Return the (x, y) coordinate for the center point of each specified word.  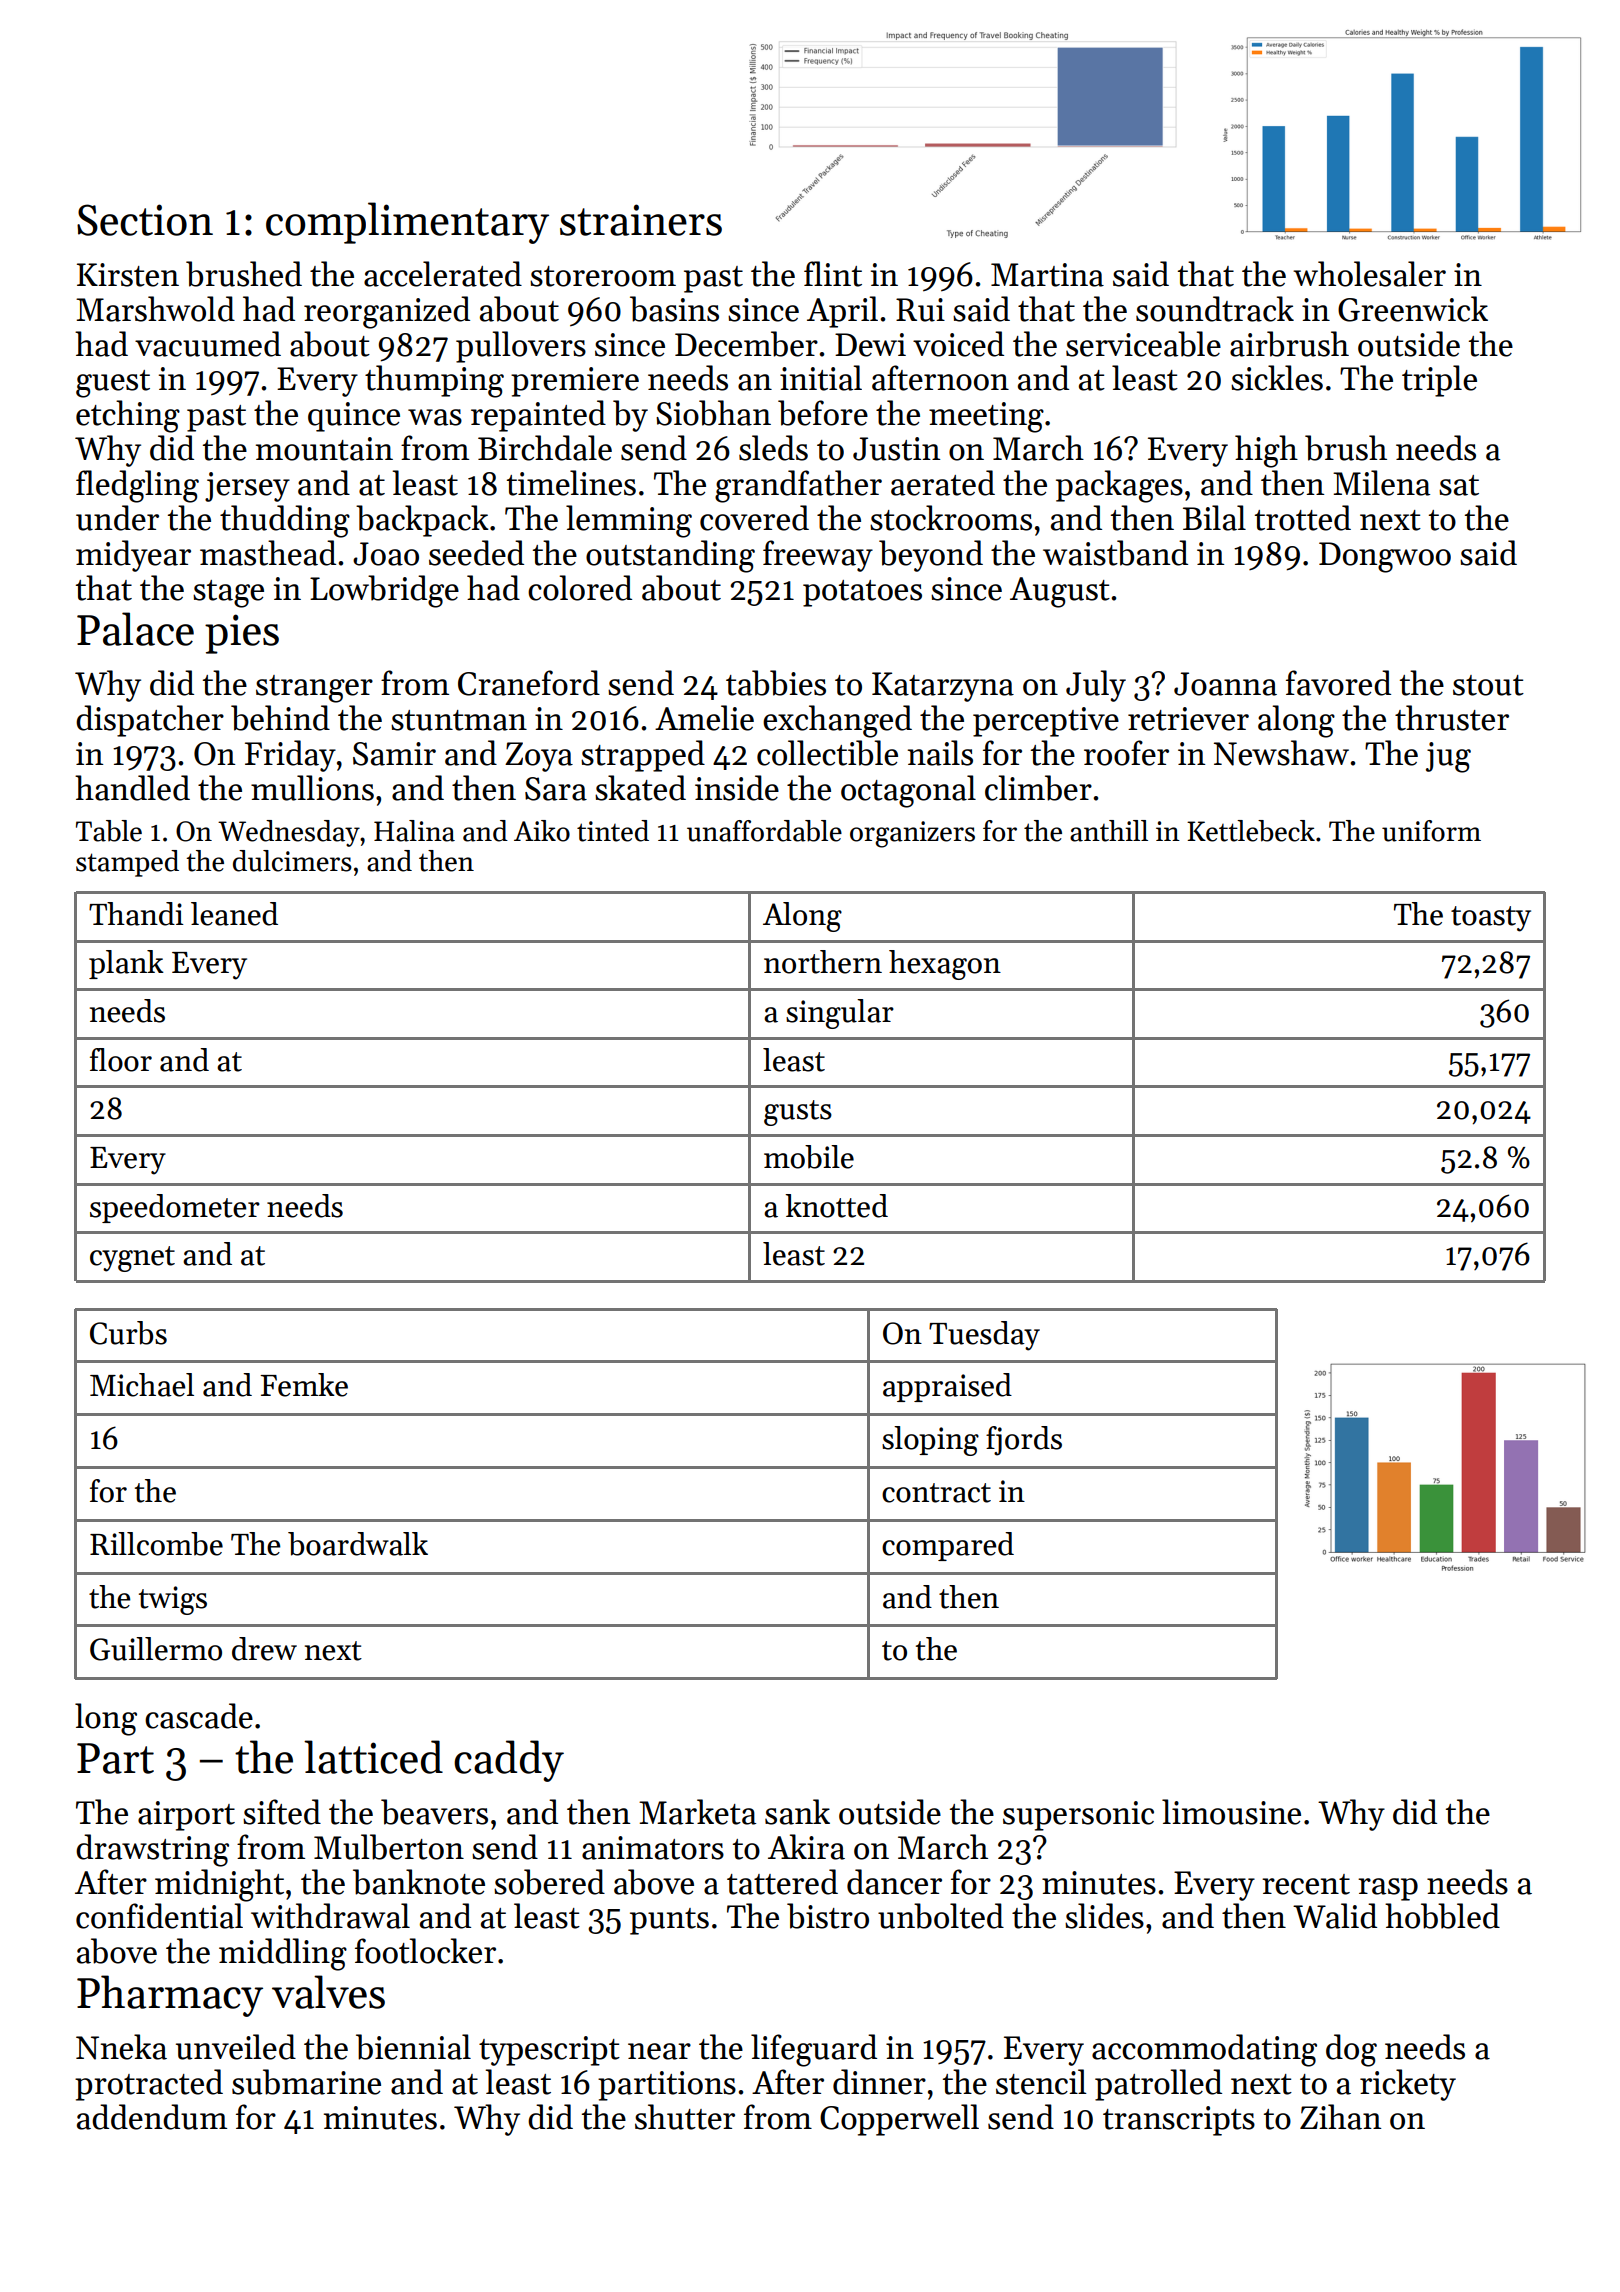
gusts (798, 1113)
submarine (306, 2082)
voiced (958, 344)
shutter (685, 2117)
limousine (1231, 1812)
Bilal (1214, 518)
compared (948, 1546)
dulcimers (292, 861)
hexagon (945, 965)
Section (145, 220)
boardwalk (358, 1544)
